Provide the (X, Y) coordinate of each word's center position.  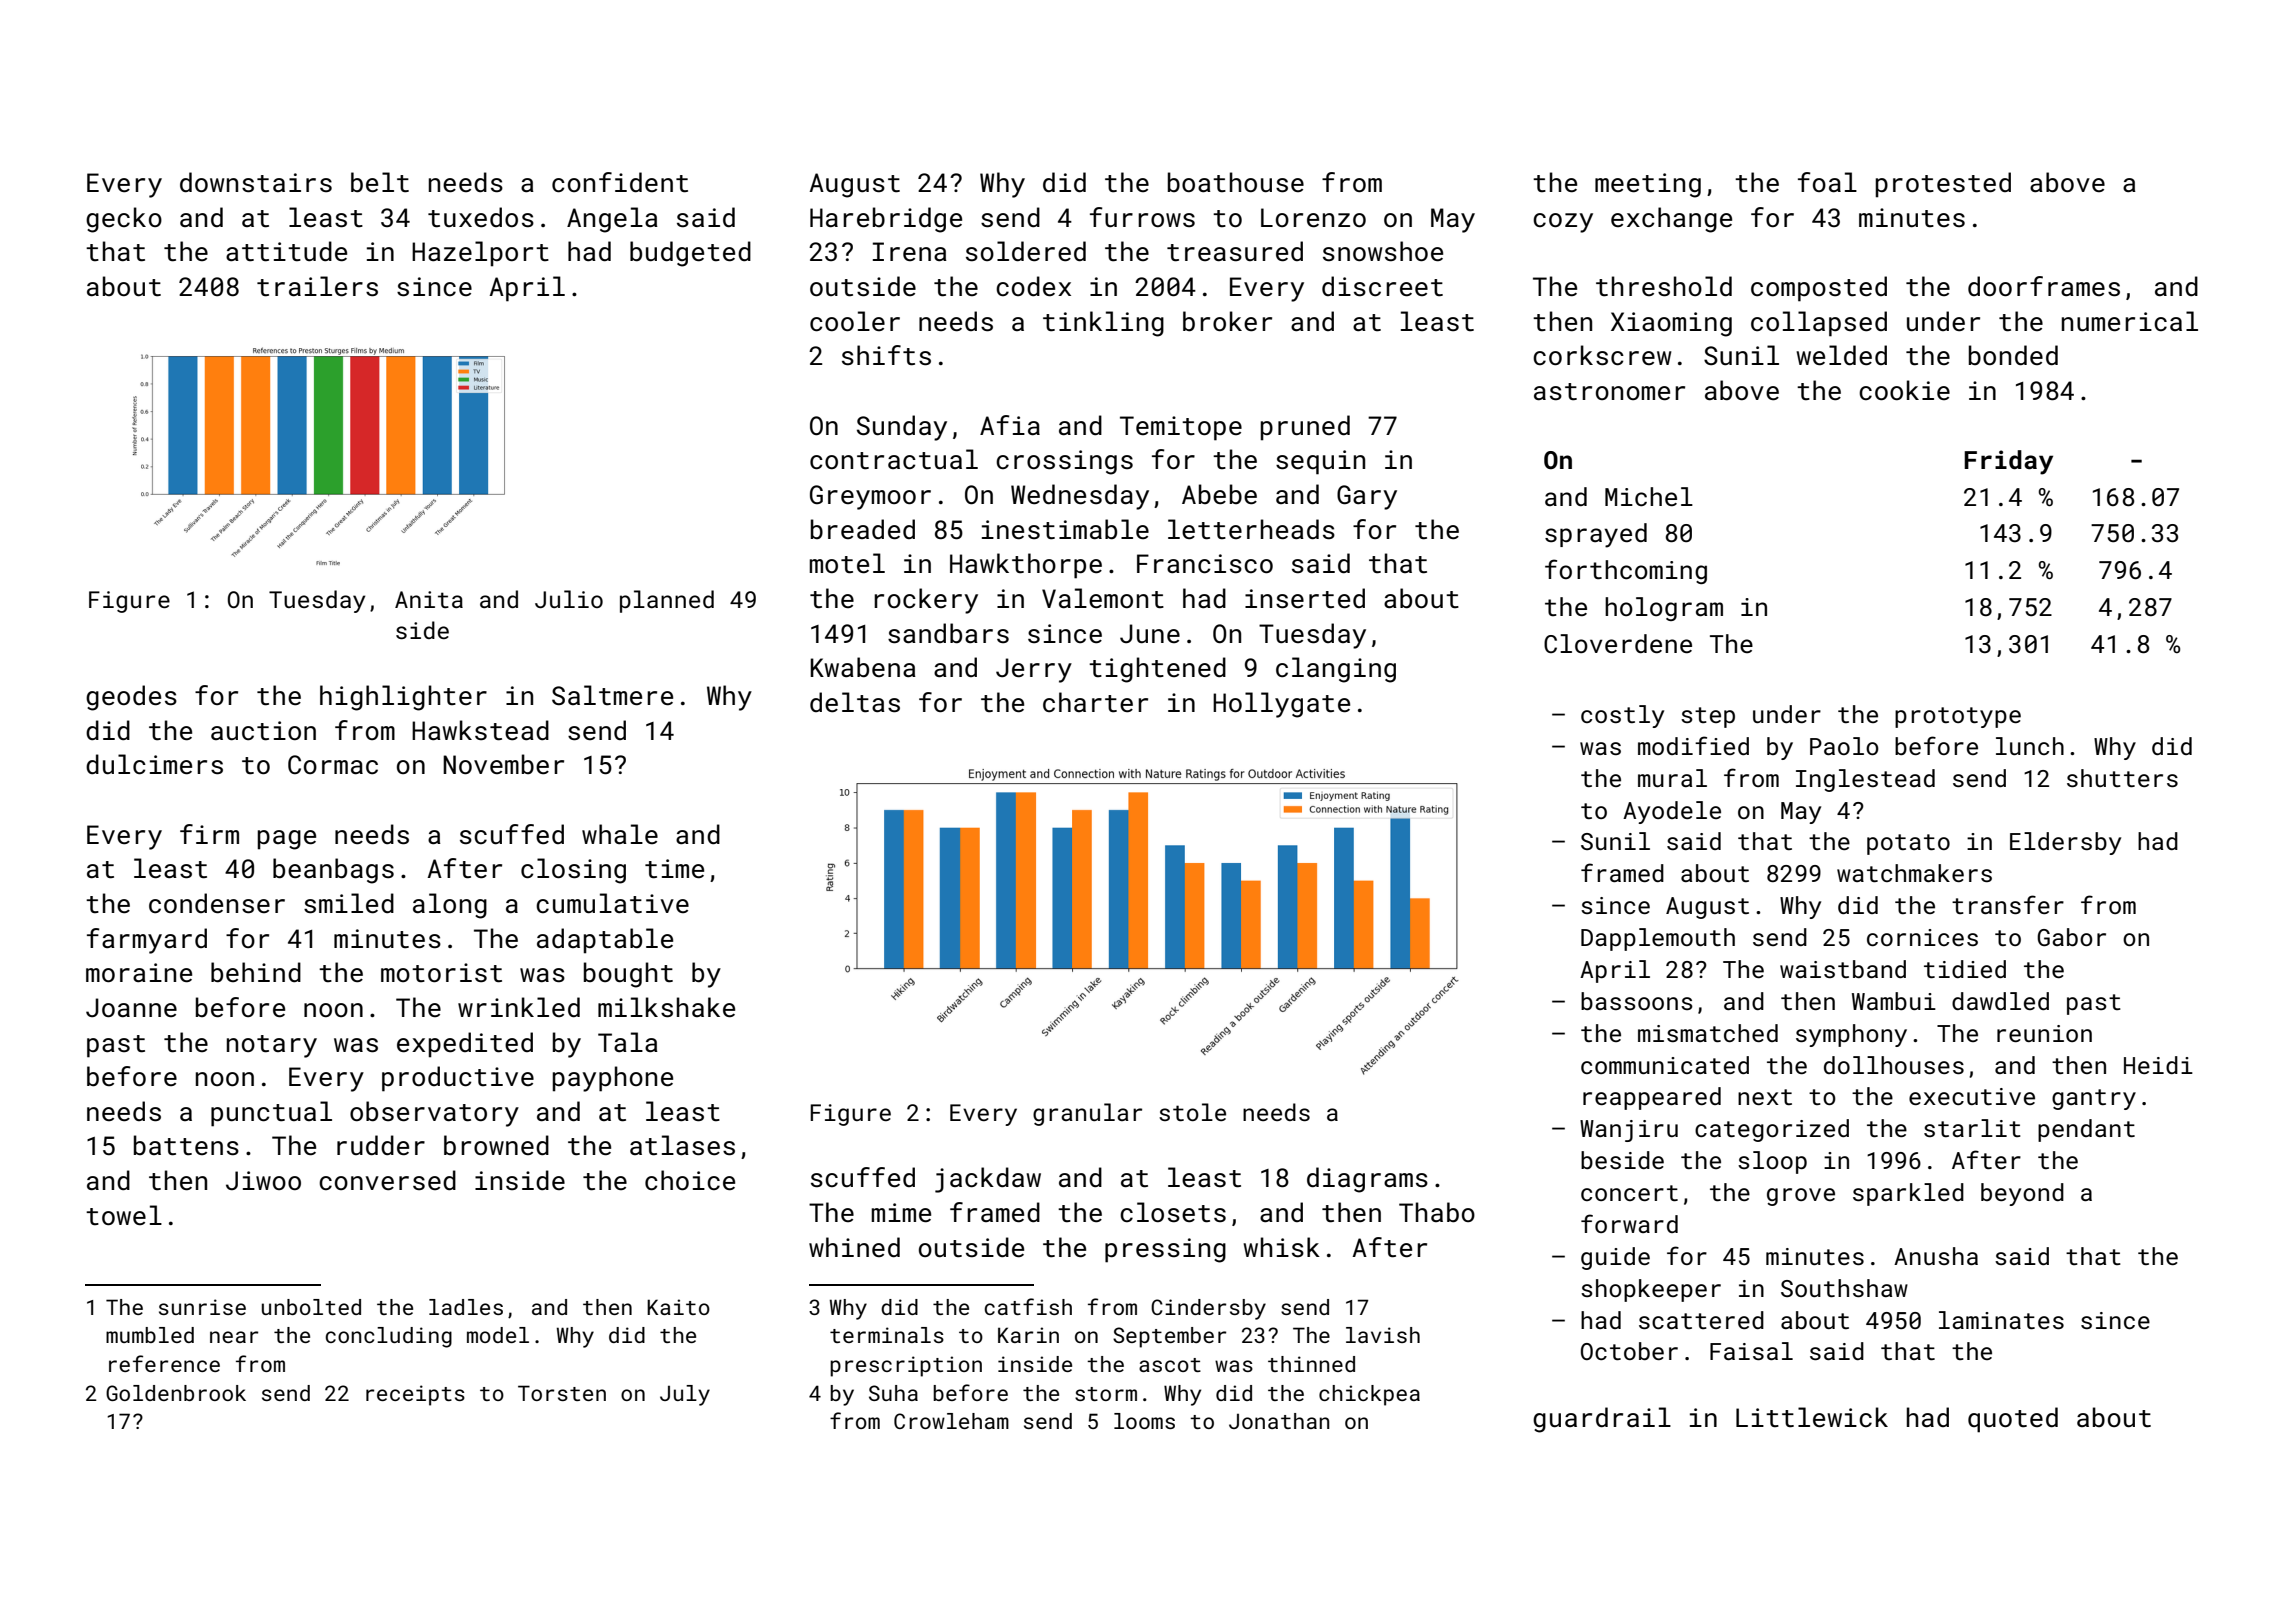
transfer (2008, 904)
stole (1192, 1112)
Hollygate (1281, 705)
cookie (1904, 390)
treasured (1235, 251)
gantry (2094, 1099)
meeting (1648, 185)
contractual (894, 459)
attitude (286, 251)
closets (1173, 1212)
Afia (1010, 425)
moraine (139, 973)
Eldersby (2065, 843)
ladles (466, 1307)
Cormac (333, 765)
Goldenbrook (176, 1393)
